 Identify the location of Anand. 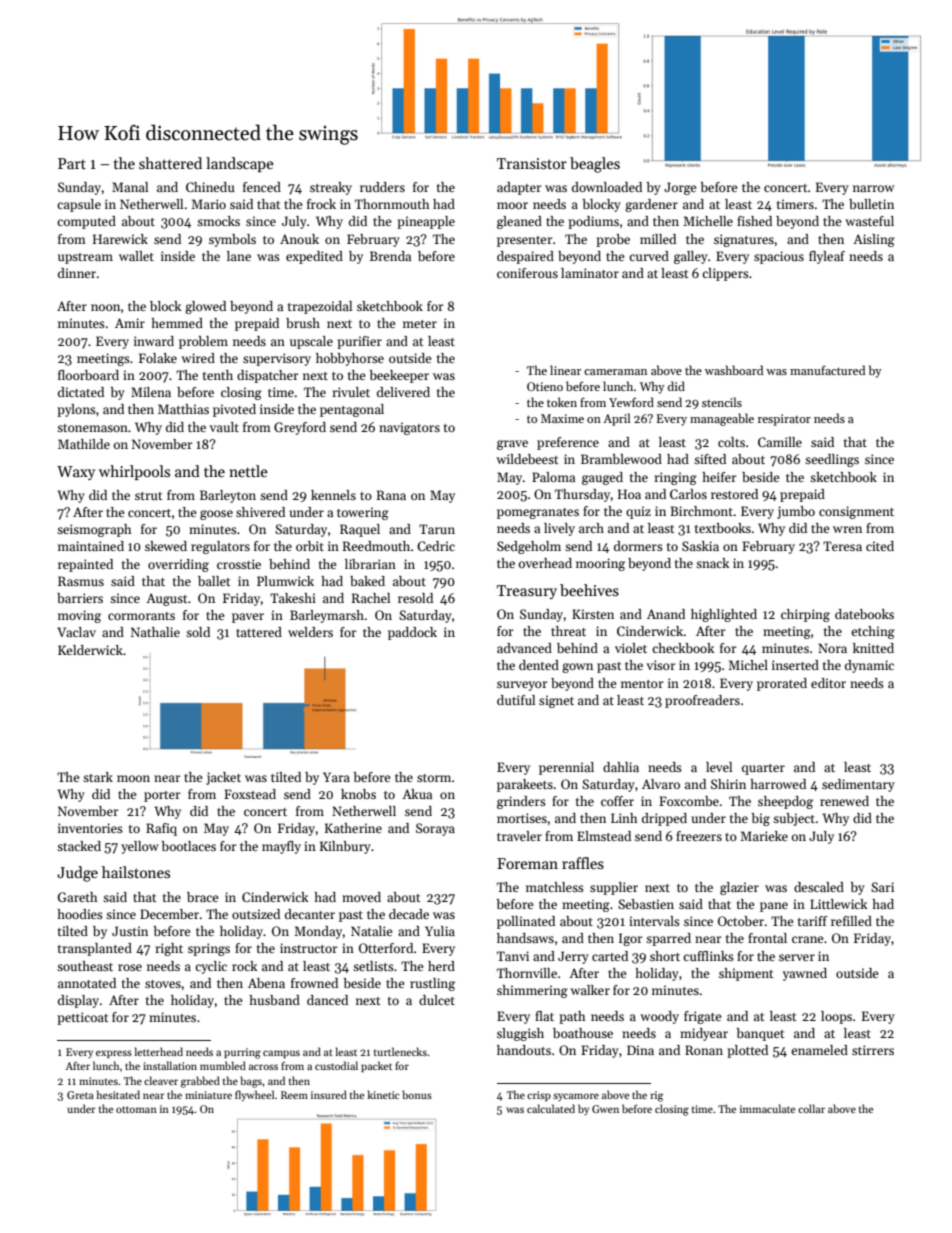
(666, 614).
